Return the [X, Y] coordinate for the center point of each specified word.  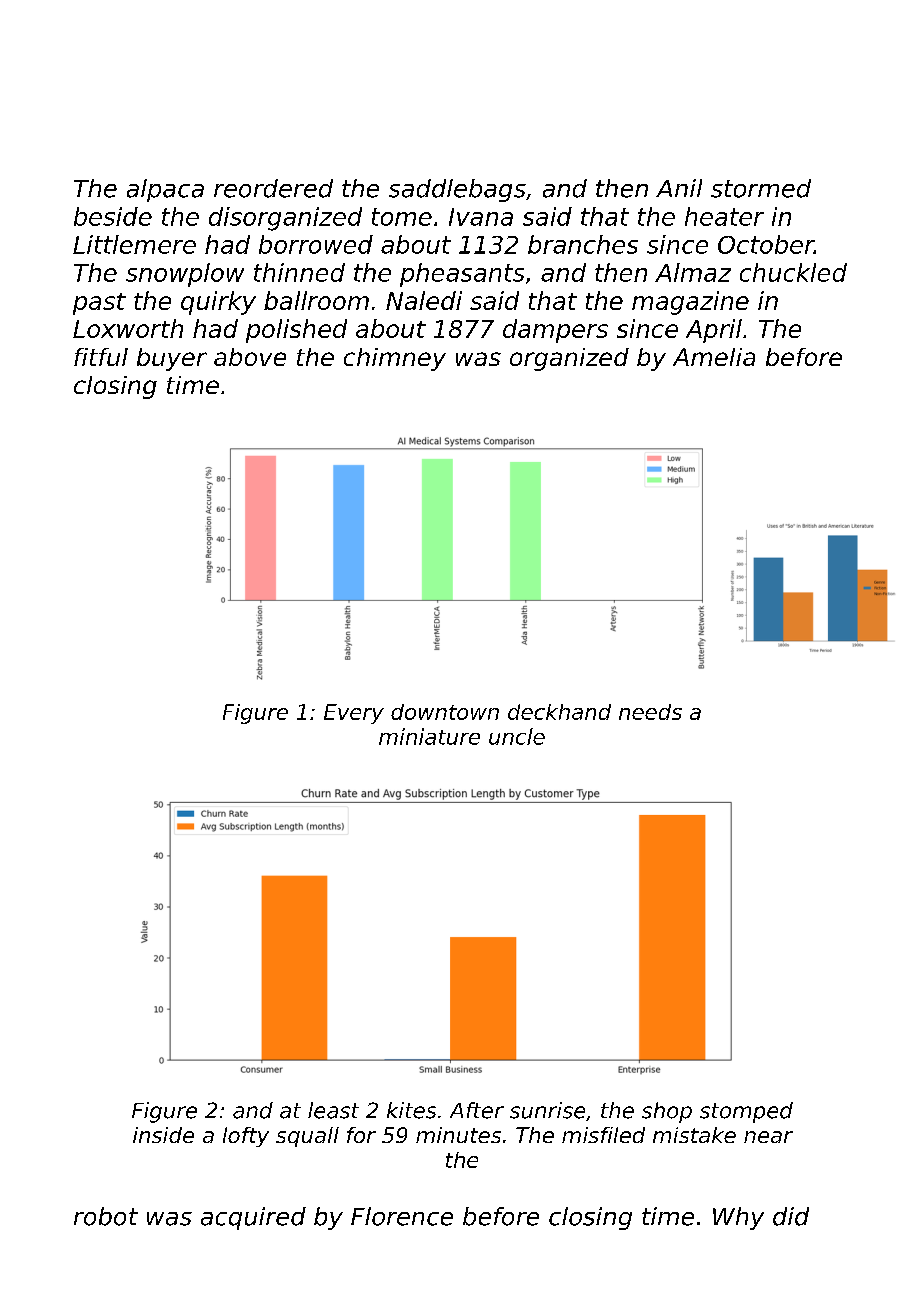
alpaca [165, 190]
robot [106, 1216]
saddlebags [457, 190]
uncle [517, 736]
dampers [555, 331]
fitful [101, 357]
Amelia [714, 357]
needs [650, 712]
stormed [761, 188]
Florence [402, 1216]
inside [163, 1135]
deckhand [559, 712]
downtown [445, 712]
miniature [429, 736]
